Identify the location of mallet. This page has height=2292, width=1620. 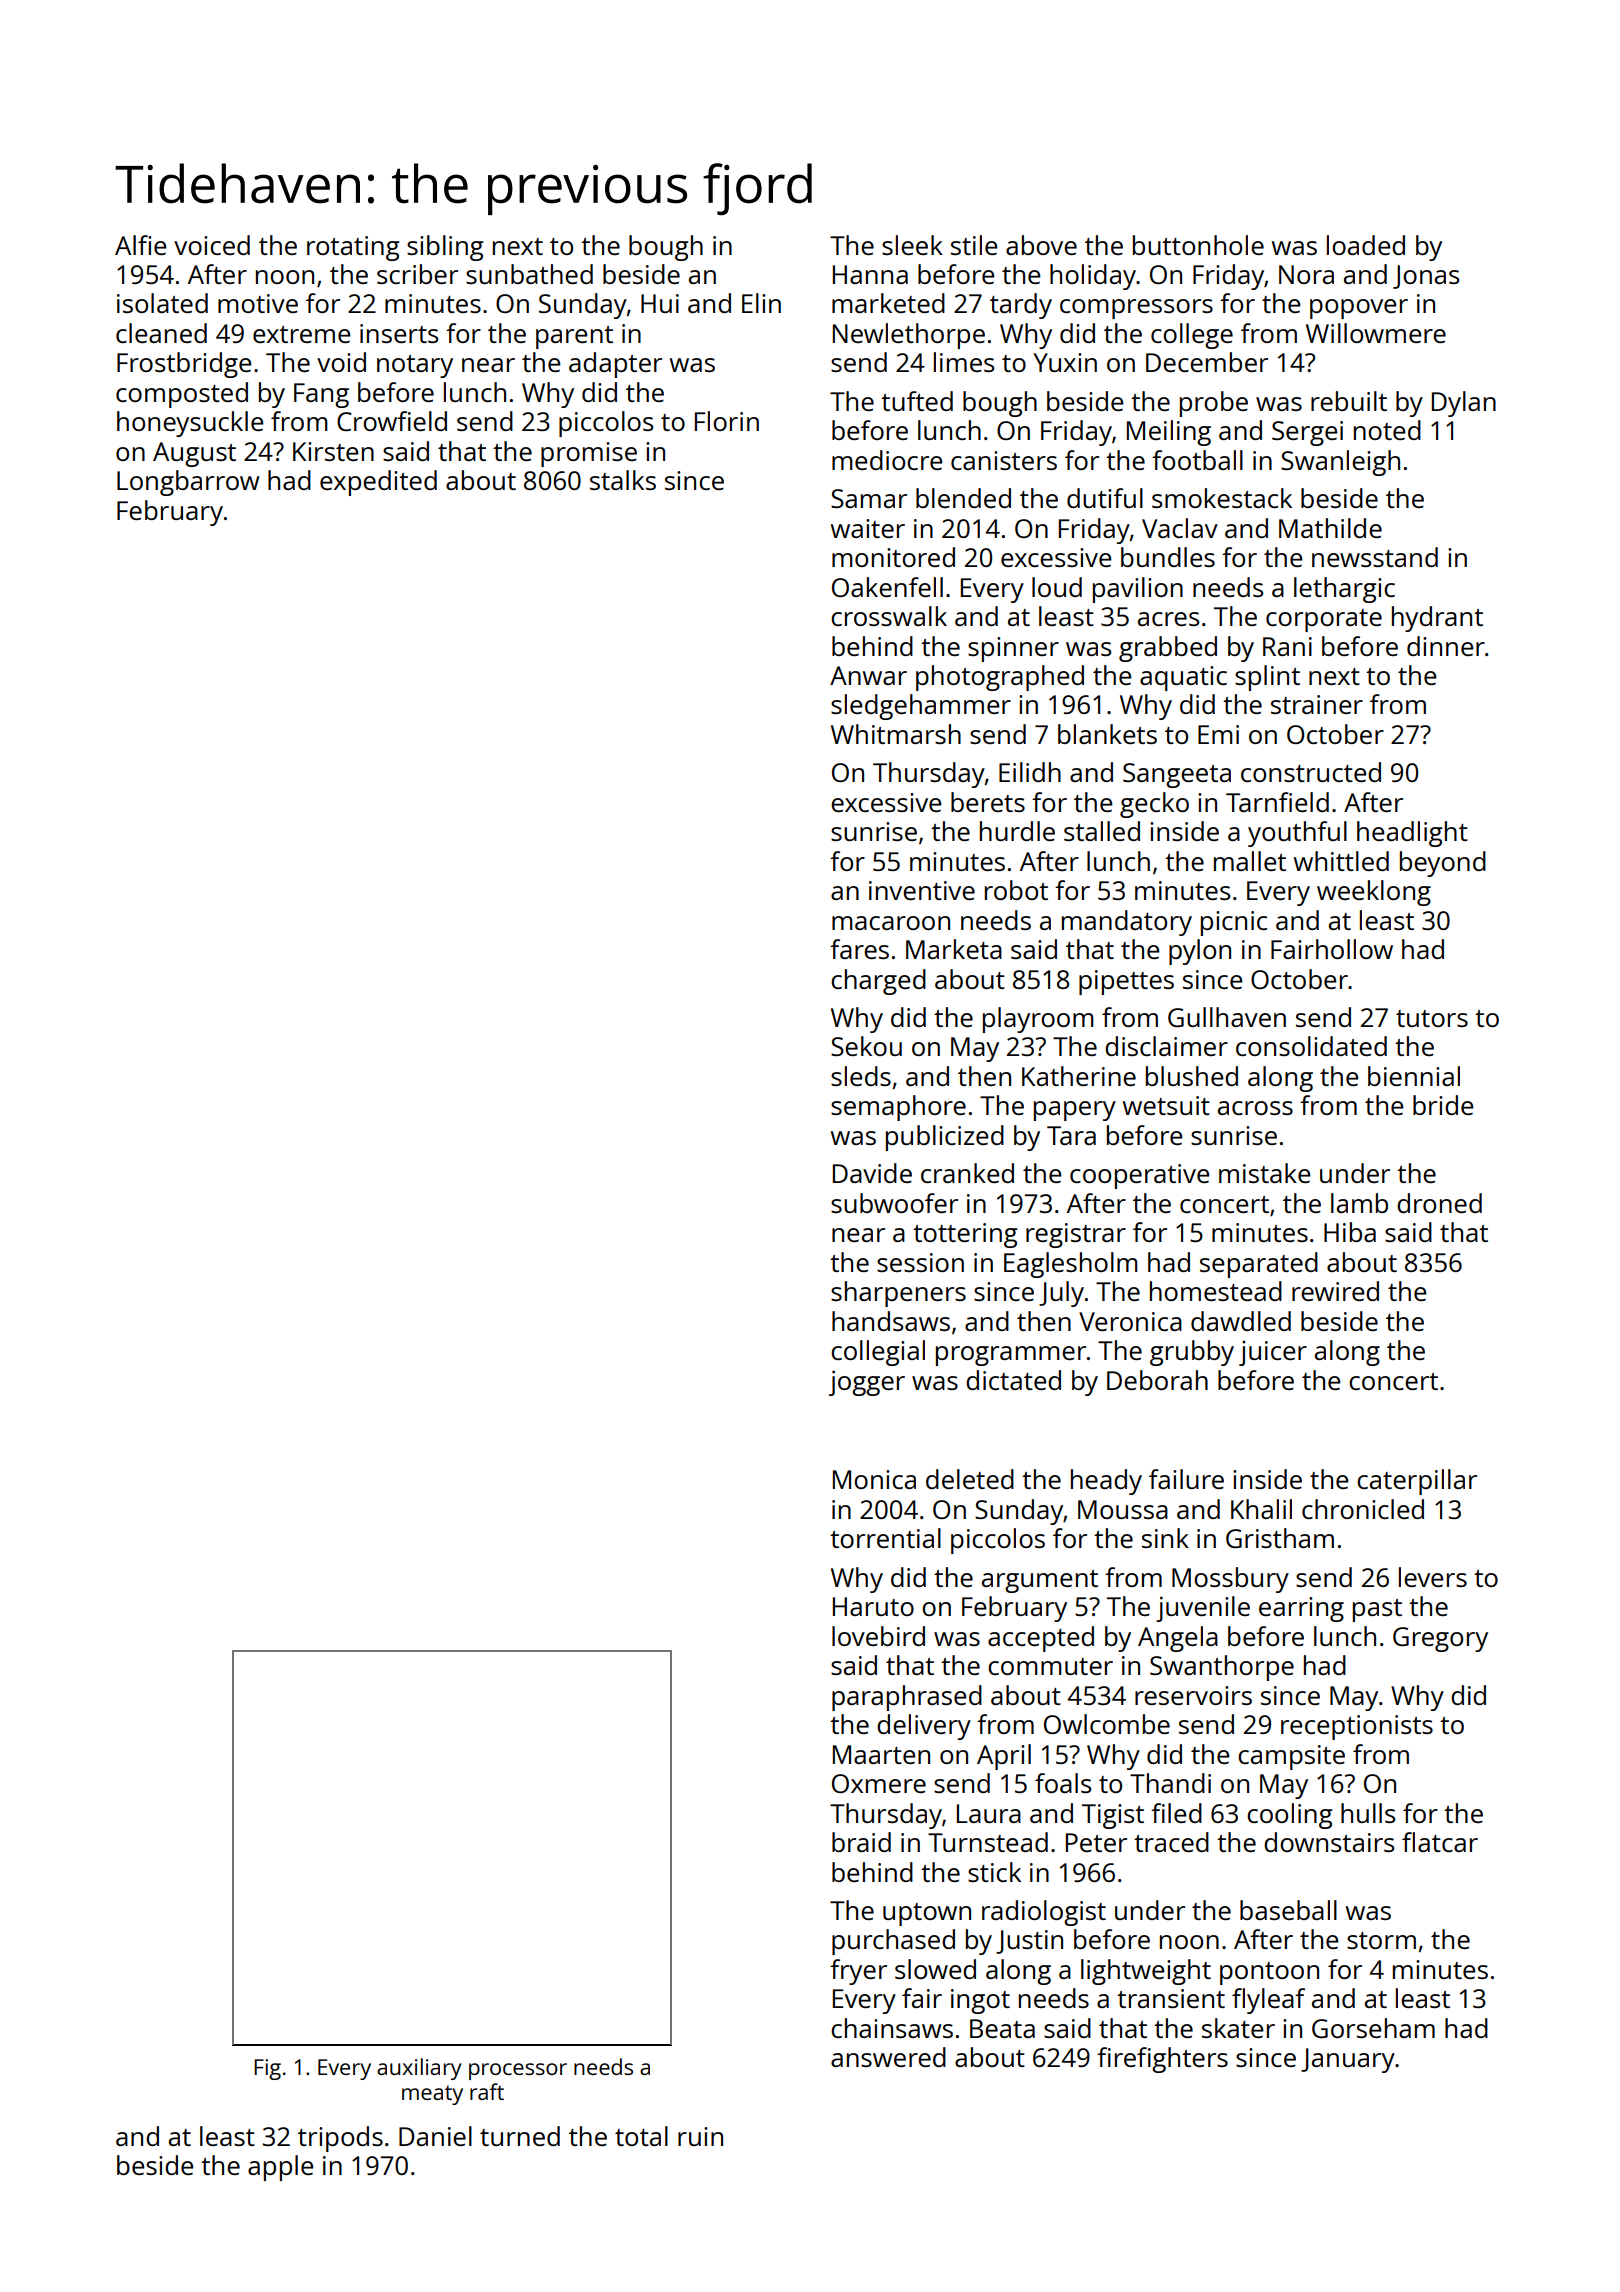
(1250, 861).
